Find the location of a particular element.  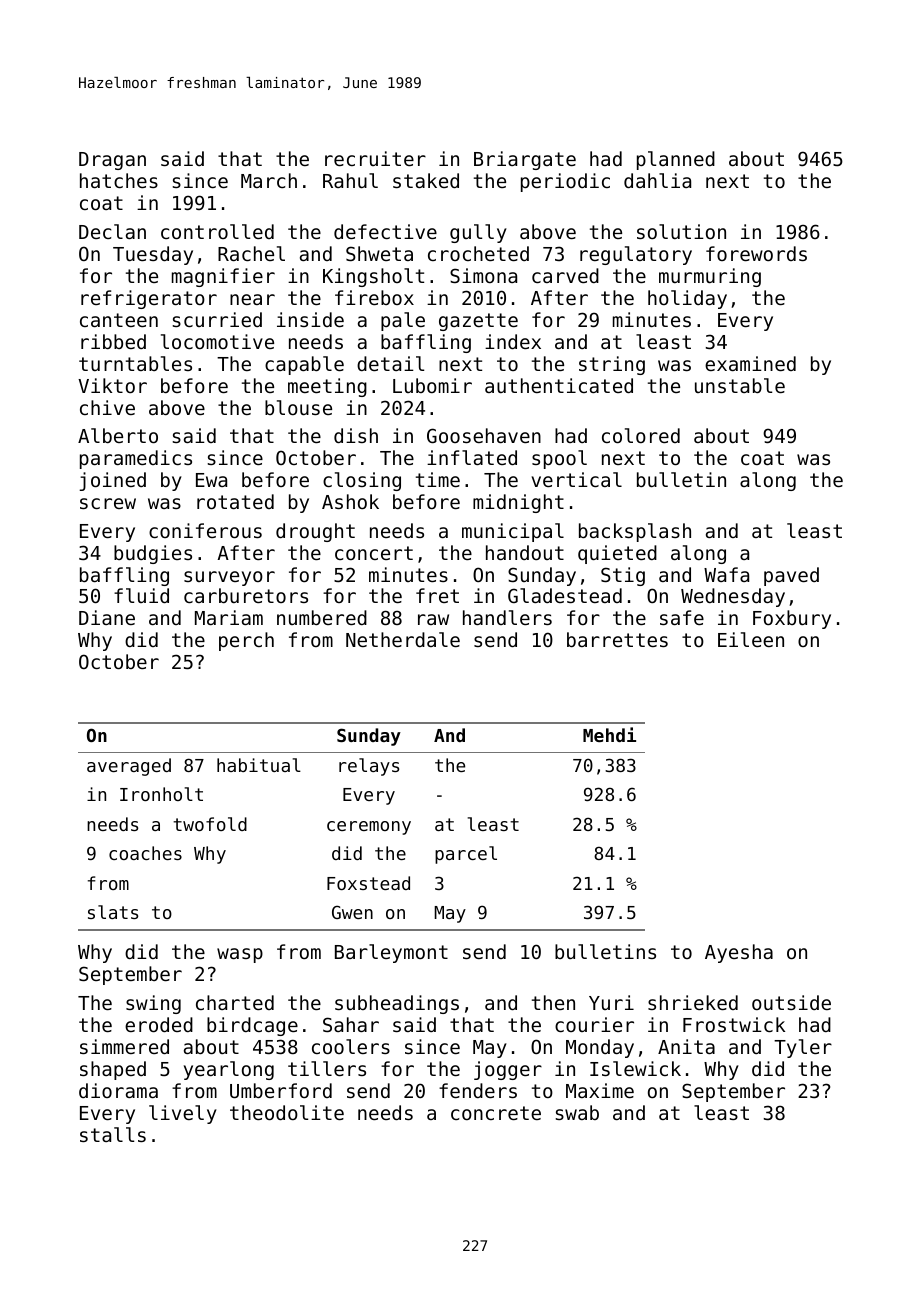

averaged is located at coordinates (129, 767).
